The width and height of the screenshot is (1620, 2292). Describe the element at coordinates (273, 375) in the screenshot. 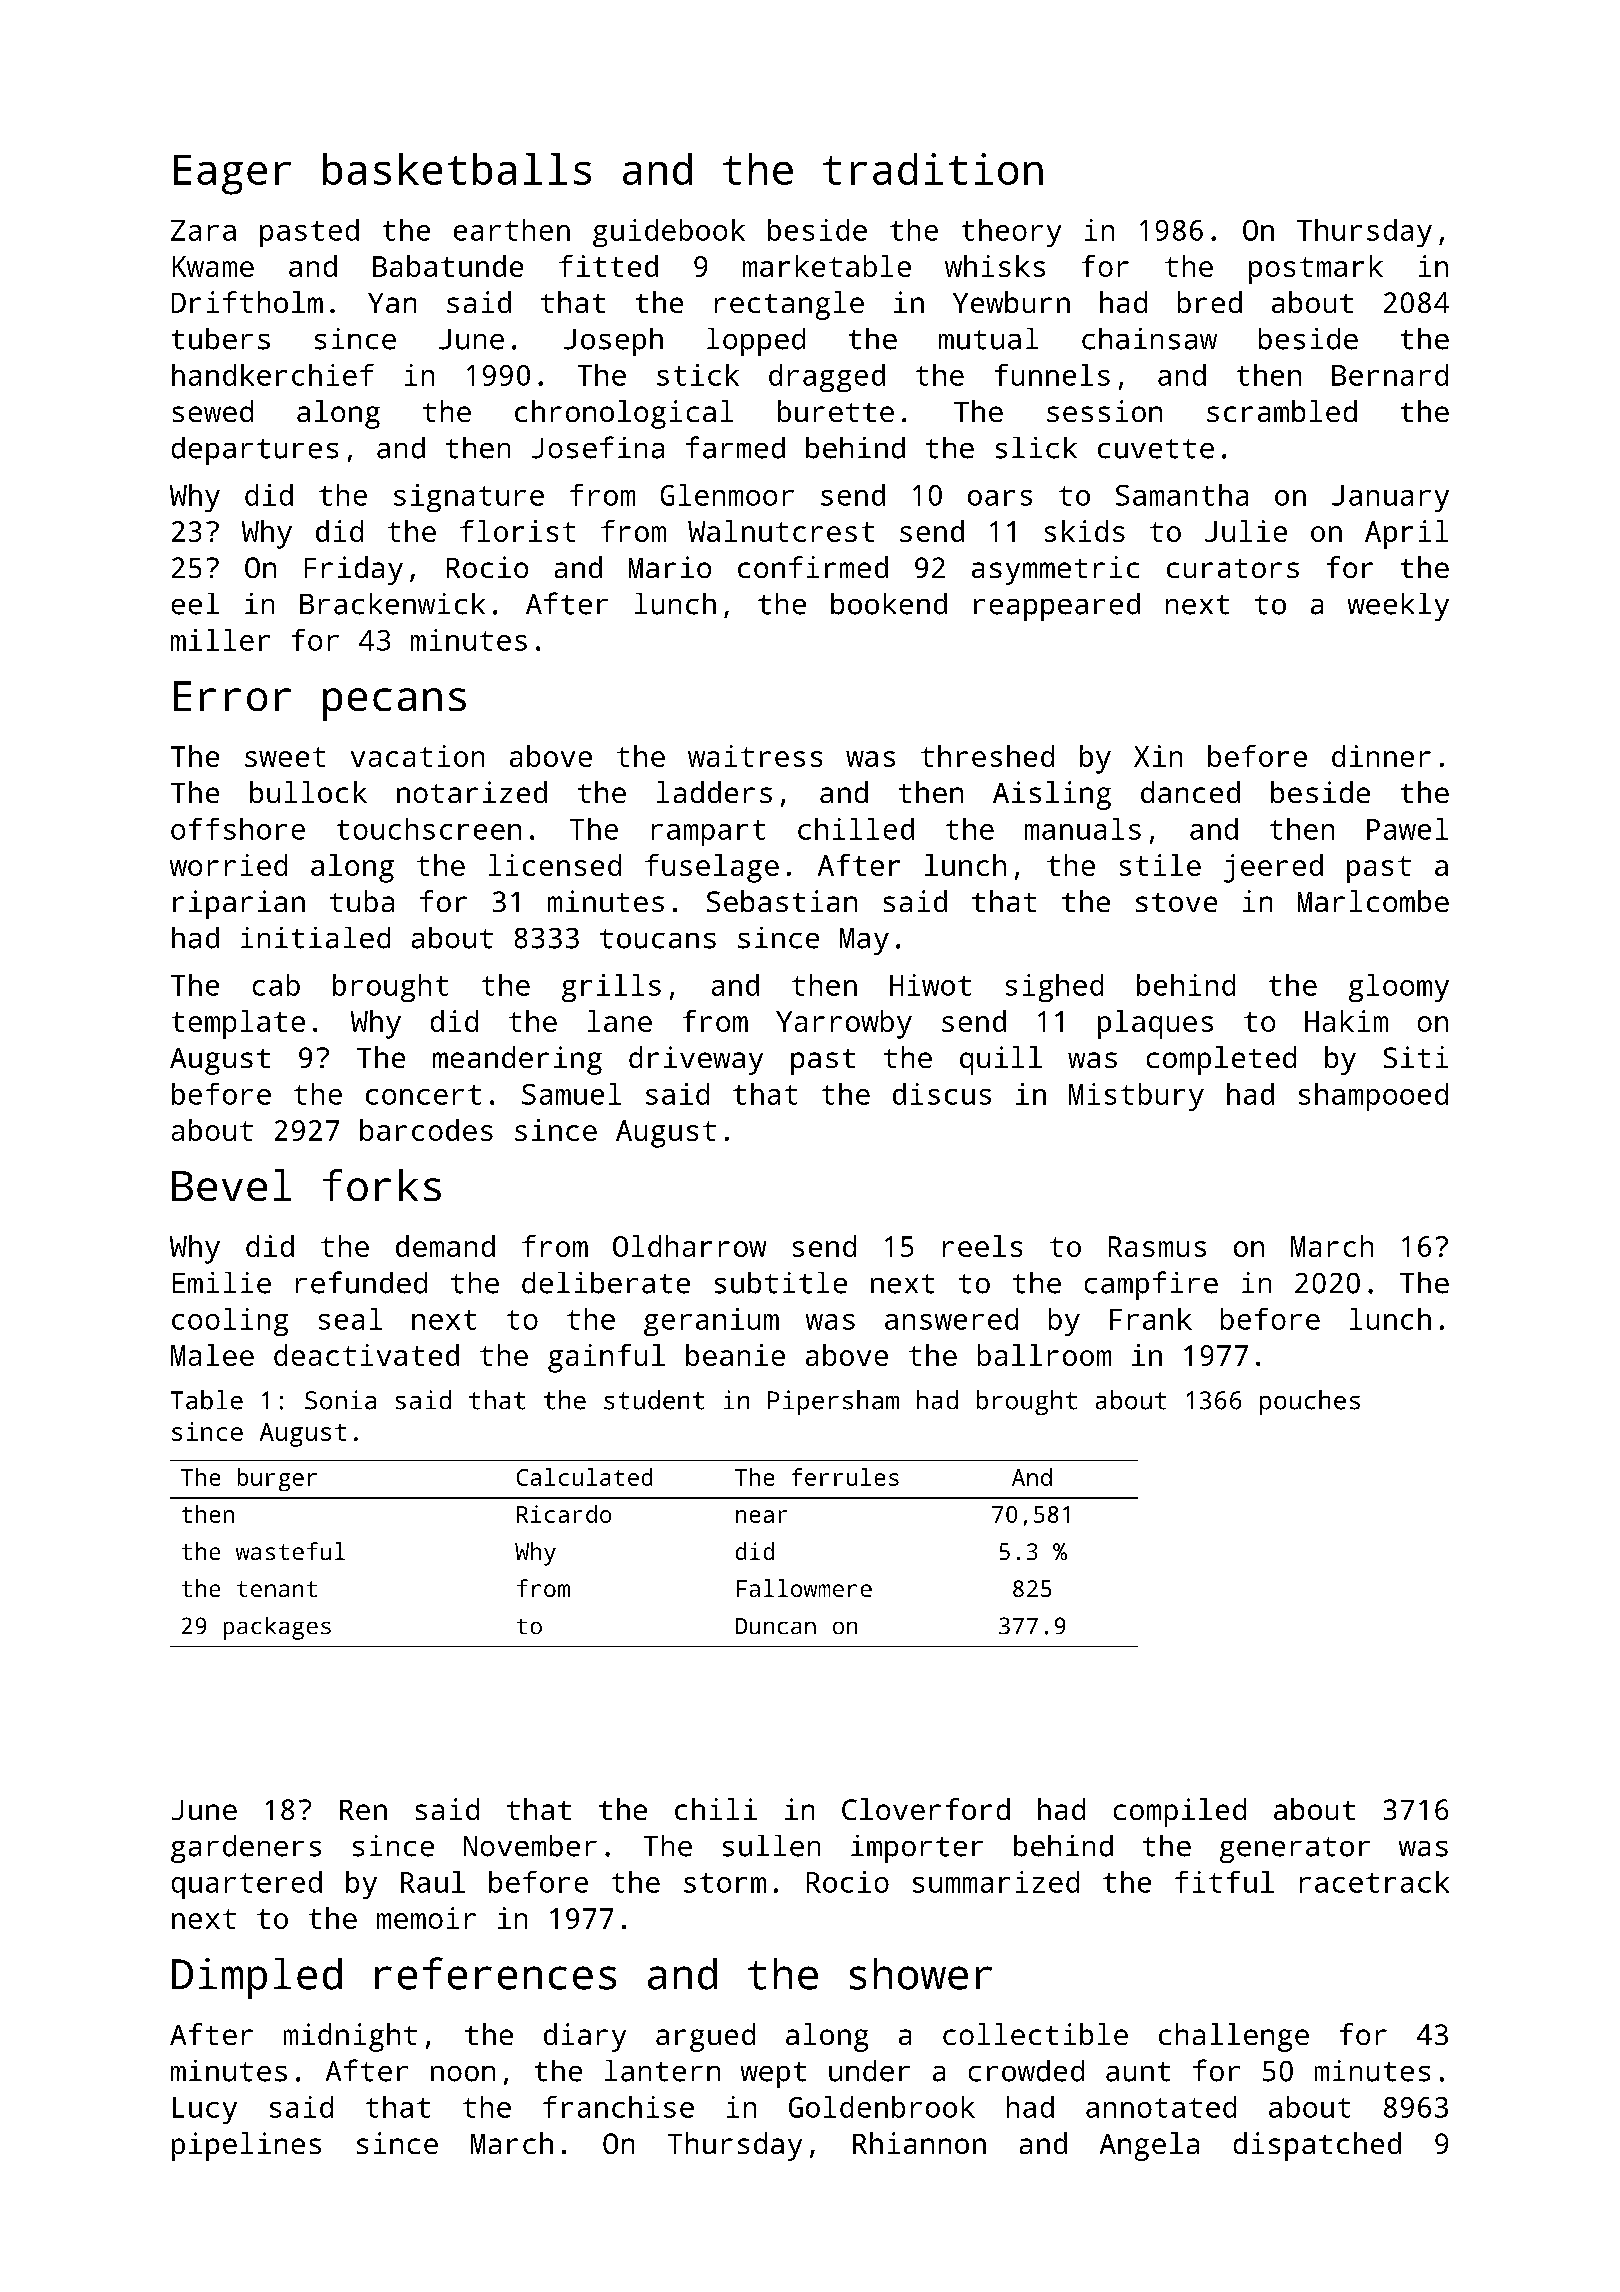

I see `handkerchief` at that location.
